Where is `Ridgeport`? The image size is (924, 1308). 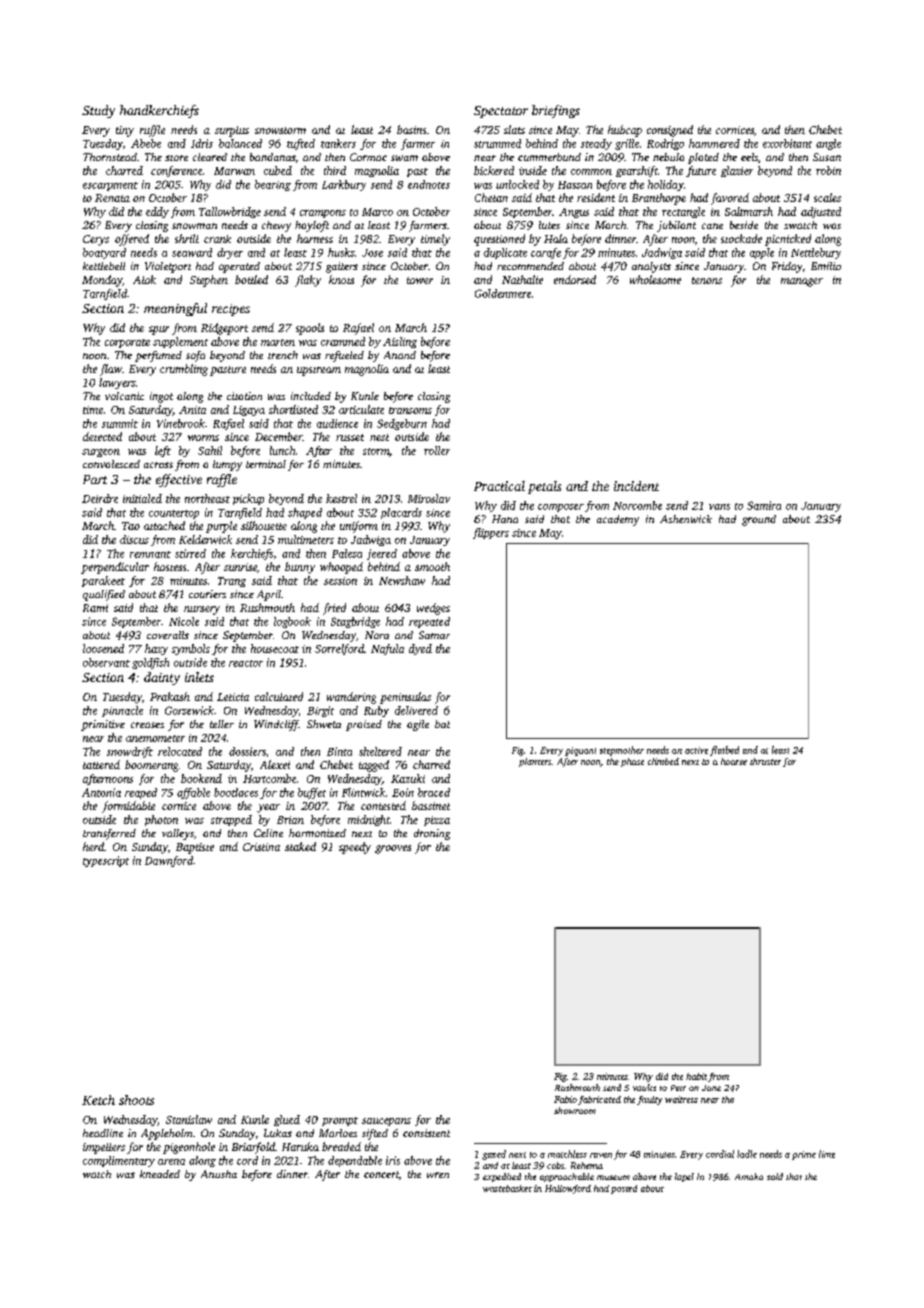
Ridgeport is located at coordinates (224, 329).
